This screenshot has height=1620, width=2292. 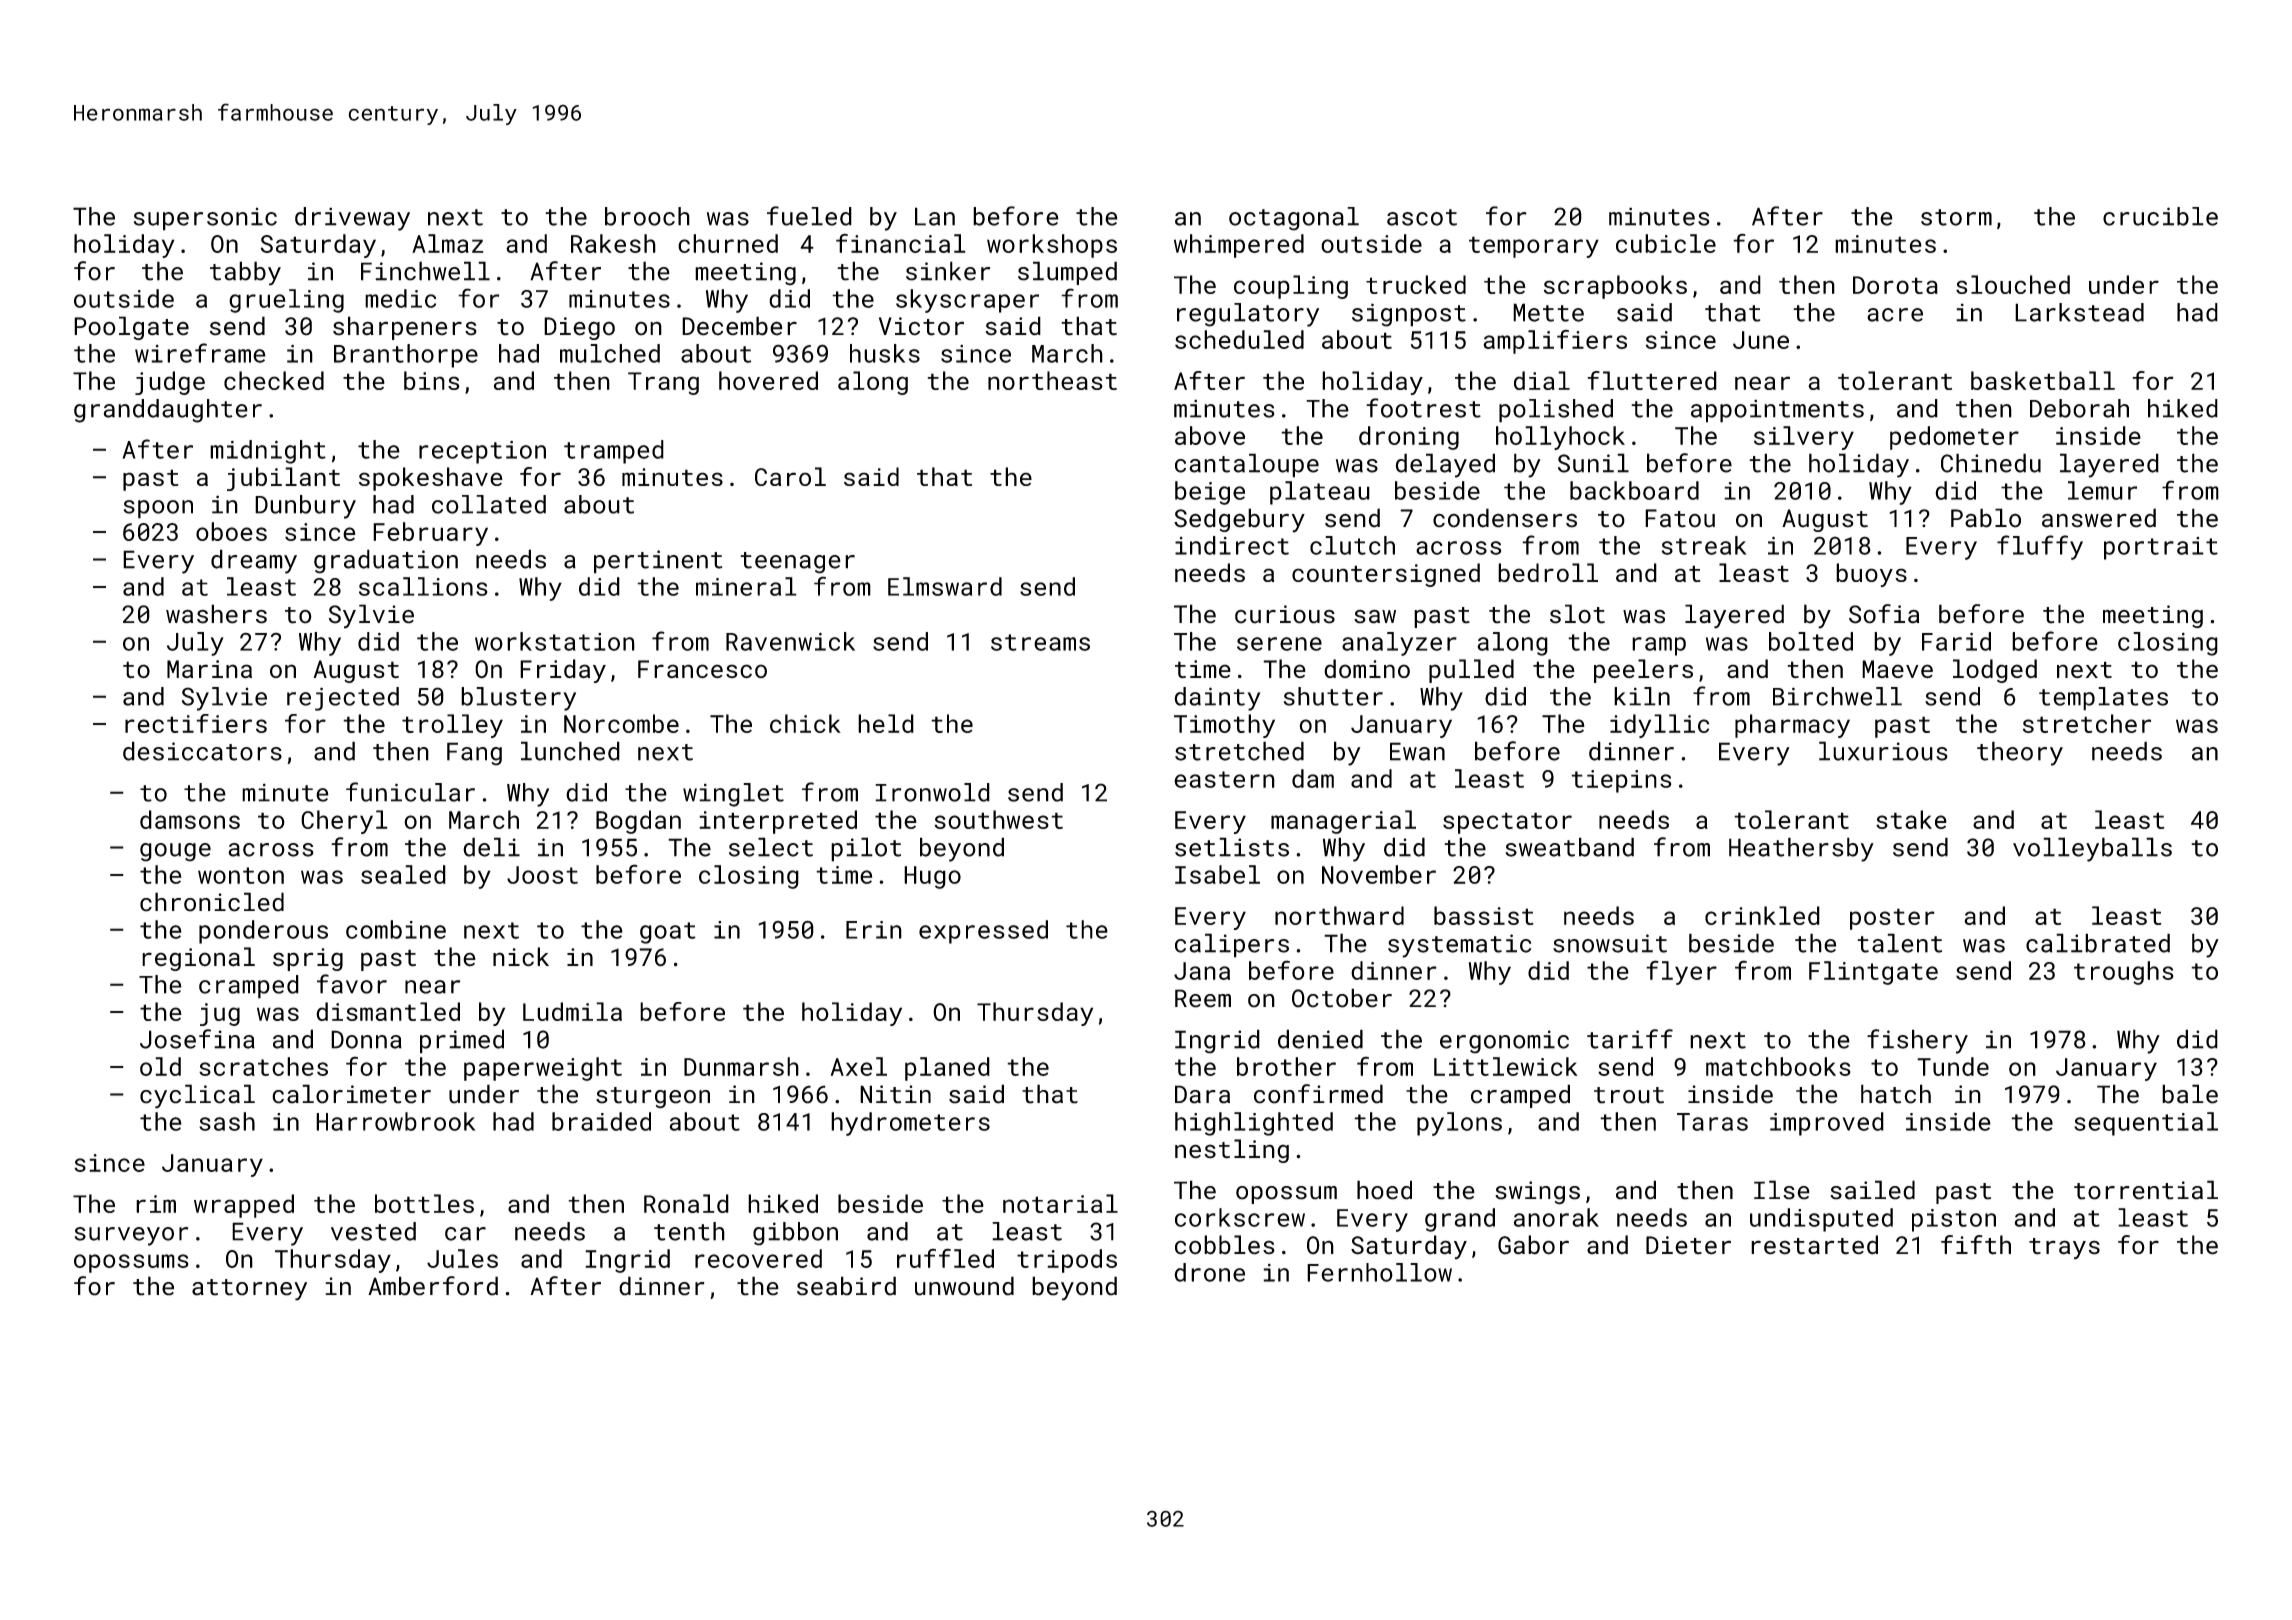 I want to click on trays, so click(x=2064, y=1248).
